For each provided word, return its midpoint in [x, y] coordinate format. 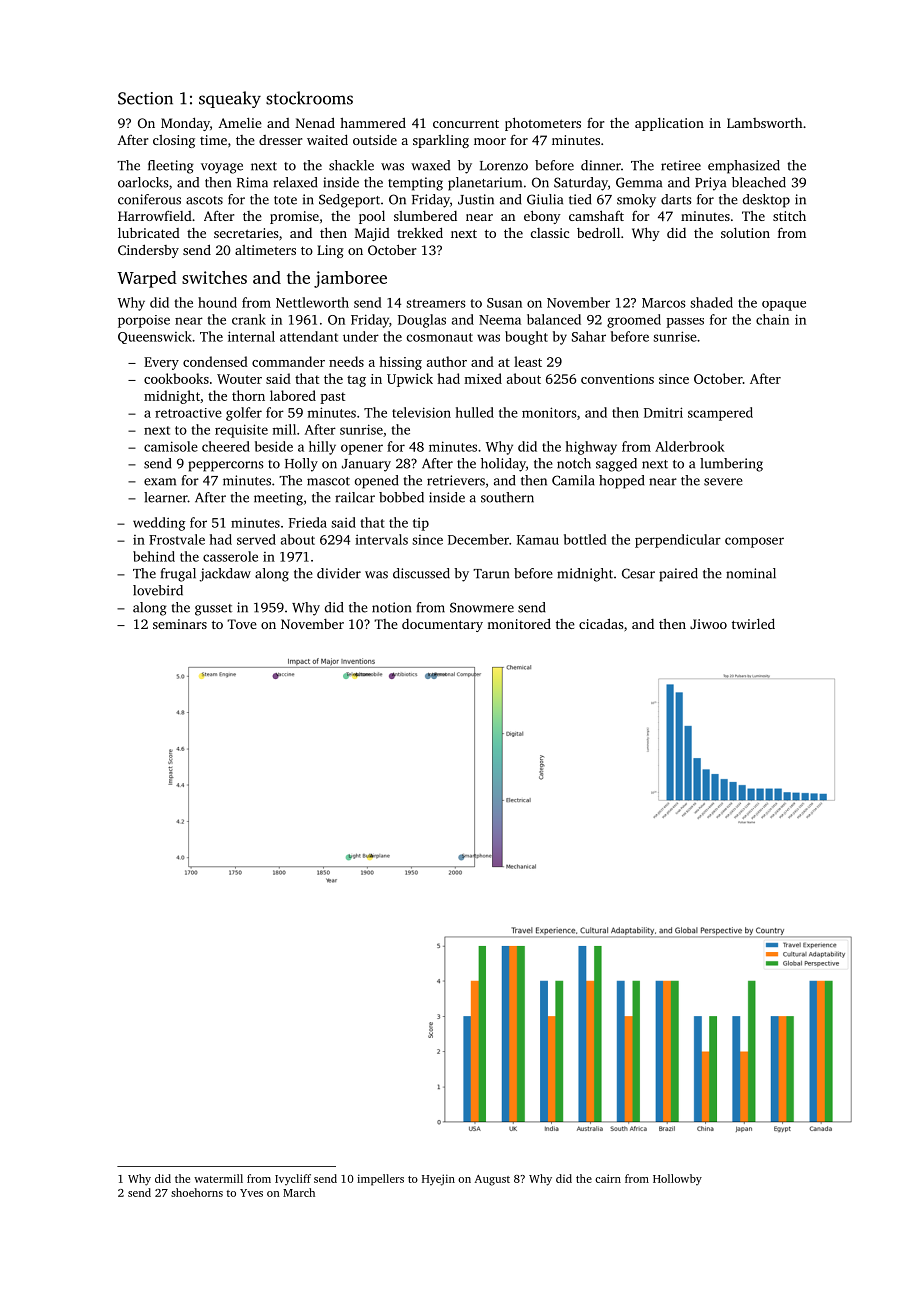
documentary [442, 625]
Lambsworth [764, 123]
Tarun [491, 574]
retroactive [188, 413]
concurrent [466, 123]
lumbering [731, 465]
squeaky [230, 99]
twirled [753, 624]
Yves [251, 1193]
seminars [180, 624]
